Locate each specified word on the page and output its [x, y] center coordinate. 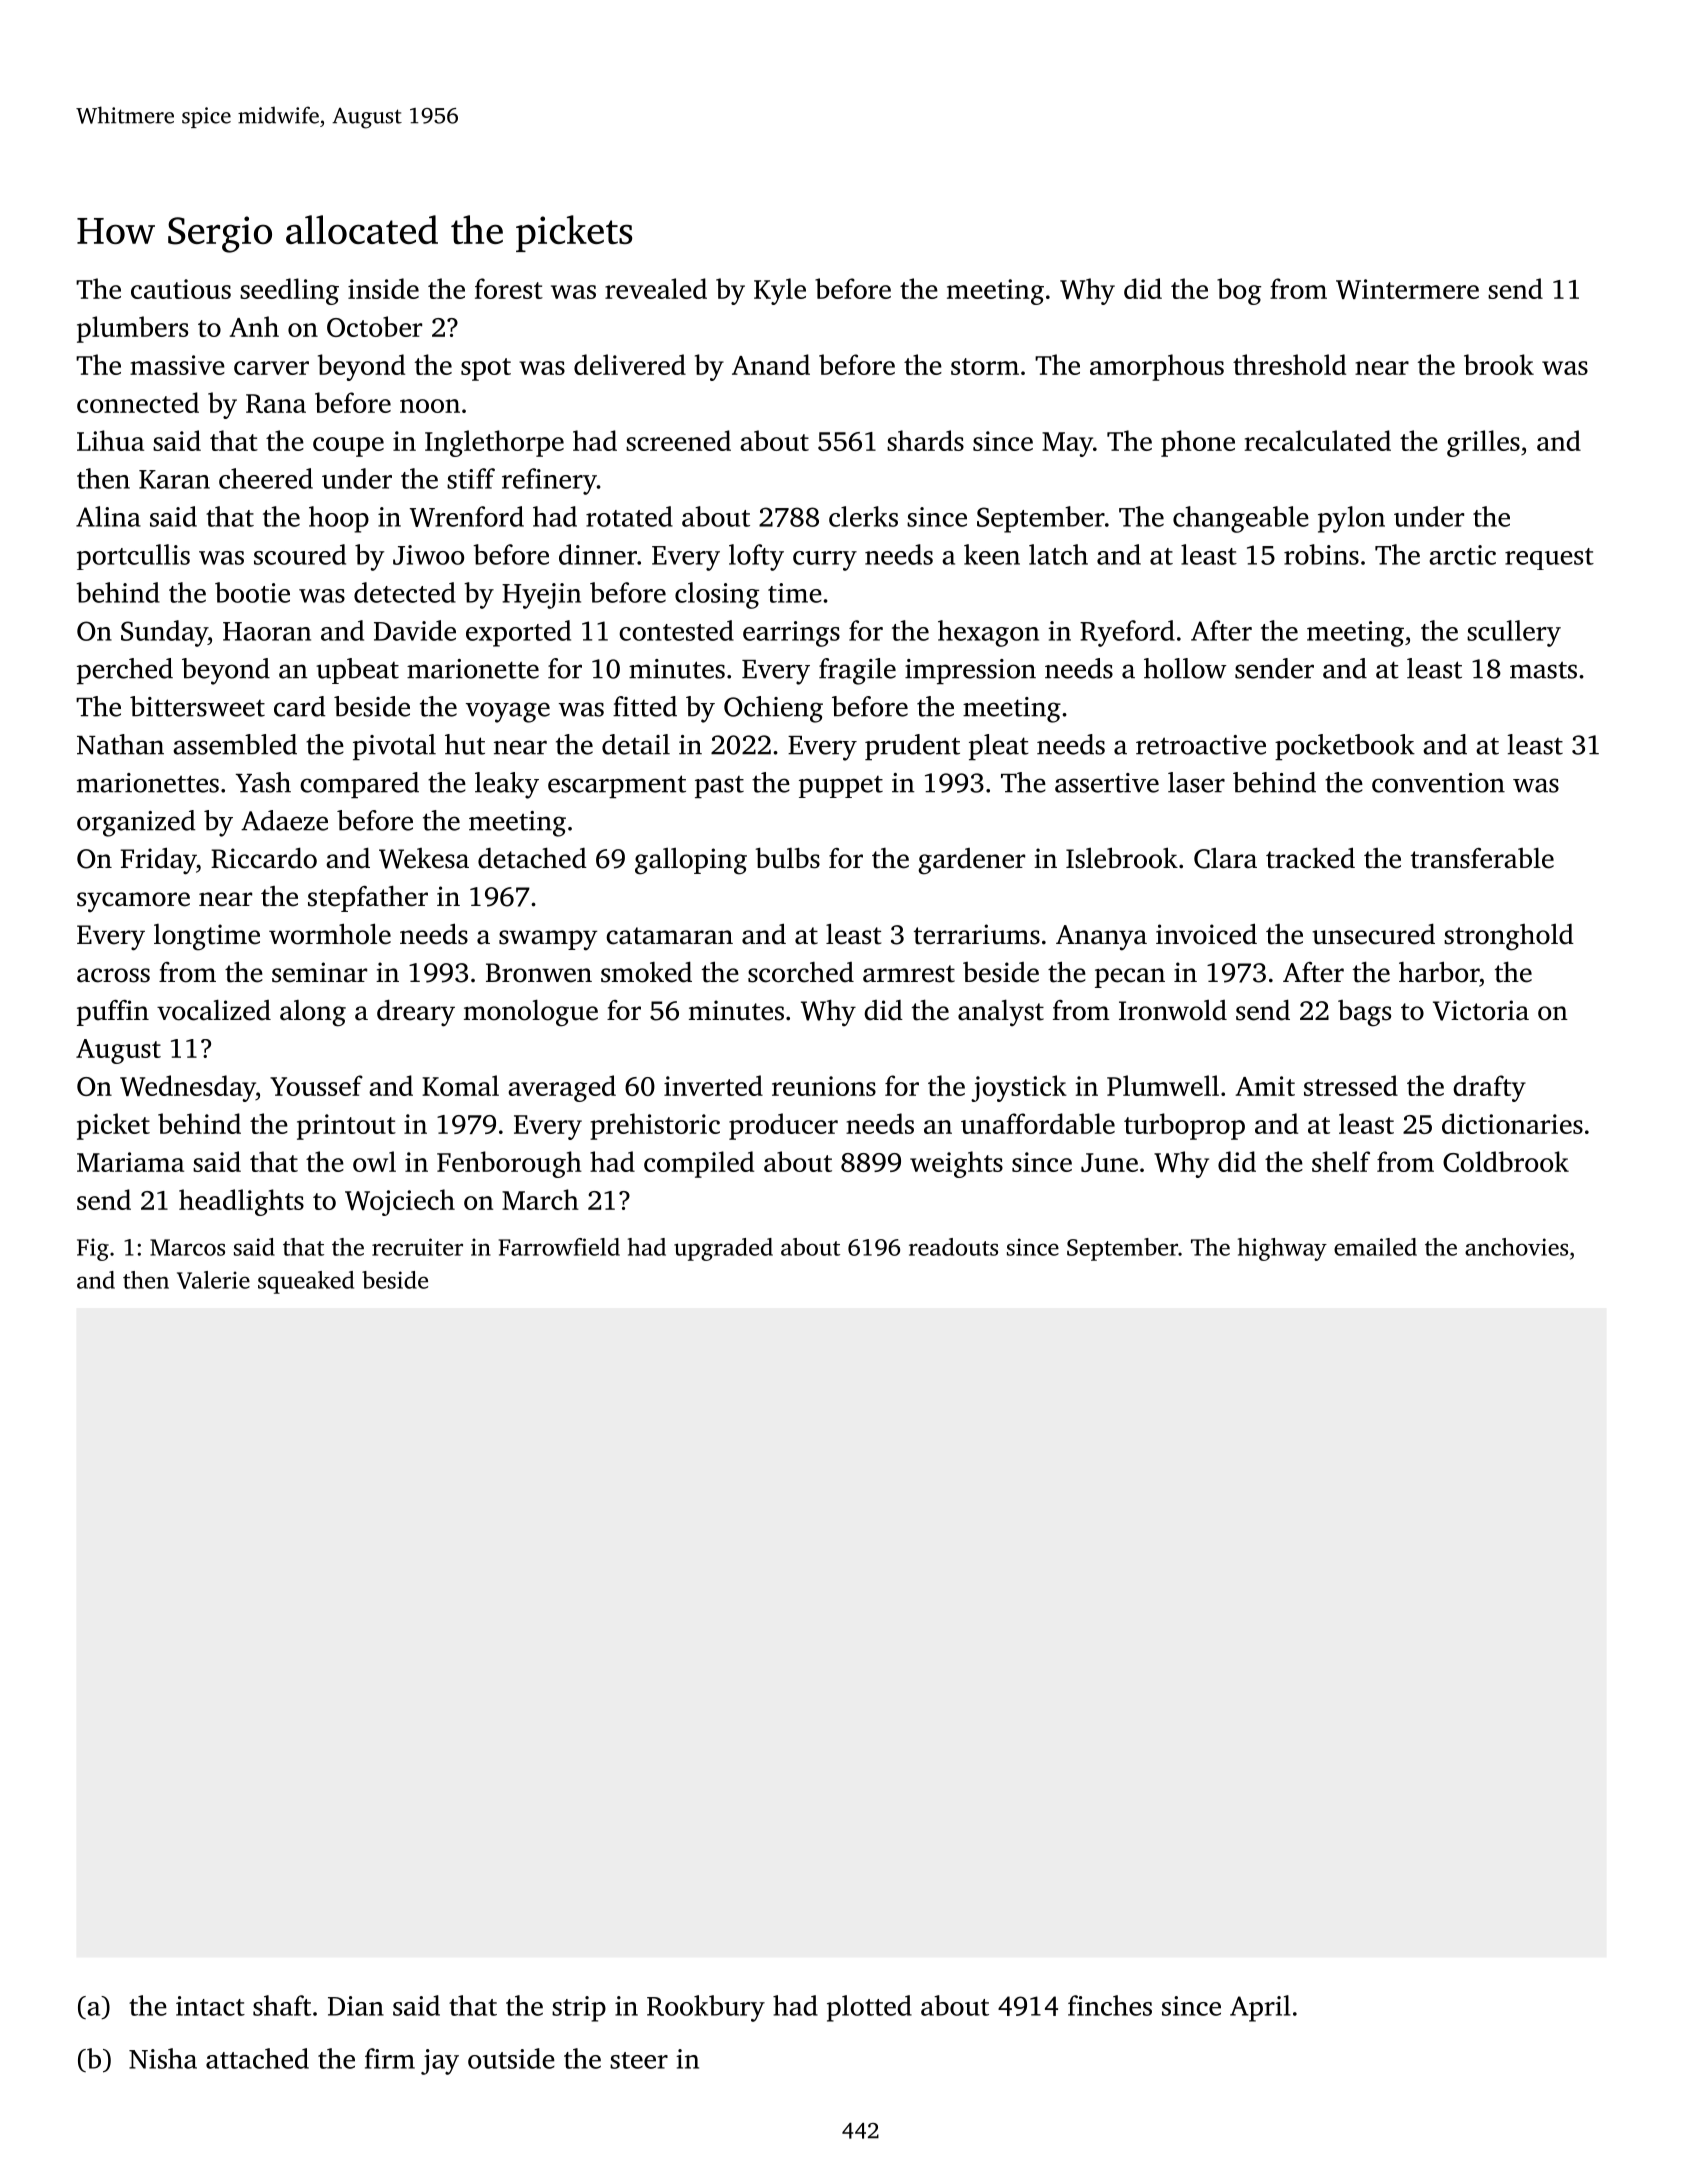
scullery [1514, 633]
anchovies [1516, 1247]
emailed [1375, 1247]
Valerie [213, 1280]
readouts [953, 1247]
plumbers [132, 329]
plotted [869, 2008]
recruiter [417, 1247]
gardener [971, 861]
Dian [356, 2006]
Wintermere [1407, 289]
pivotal [394, 747]
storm [985, 366]
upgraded [723, 1249]
